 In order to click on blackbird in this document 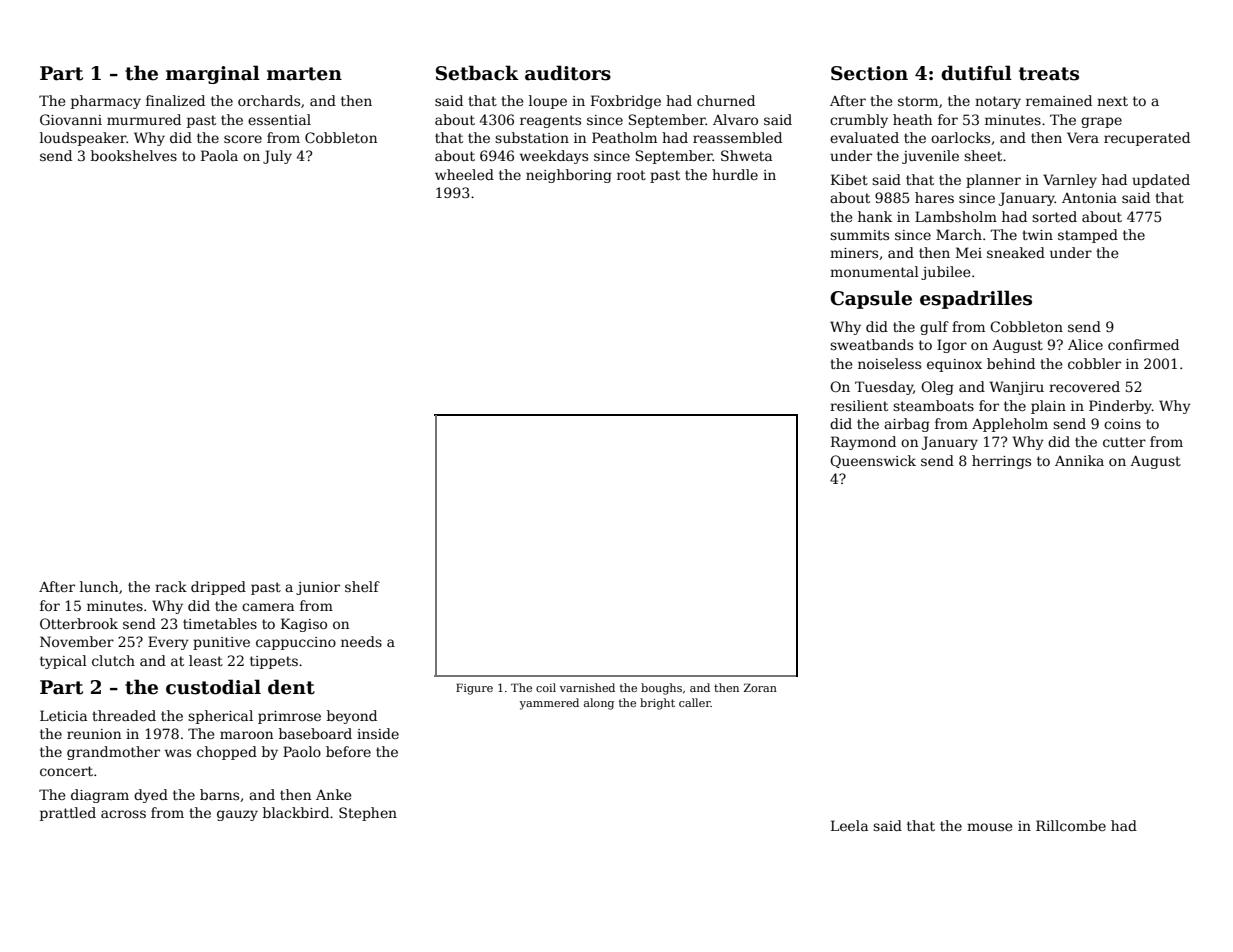, I will do `click(296, 812)`.
